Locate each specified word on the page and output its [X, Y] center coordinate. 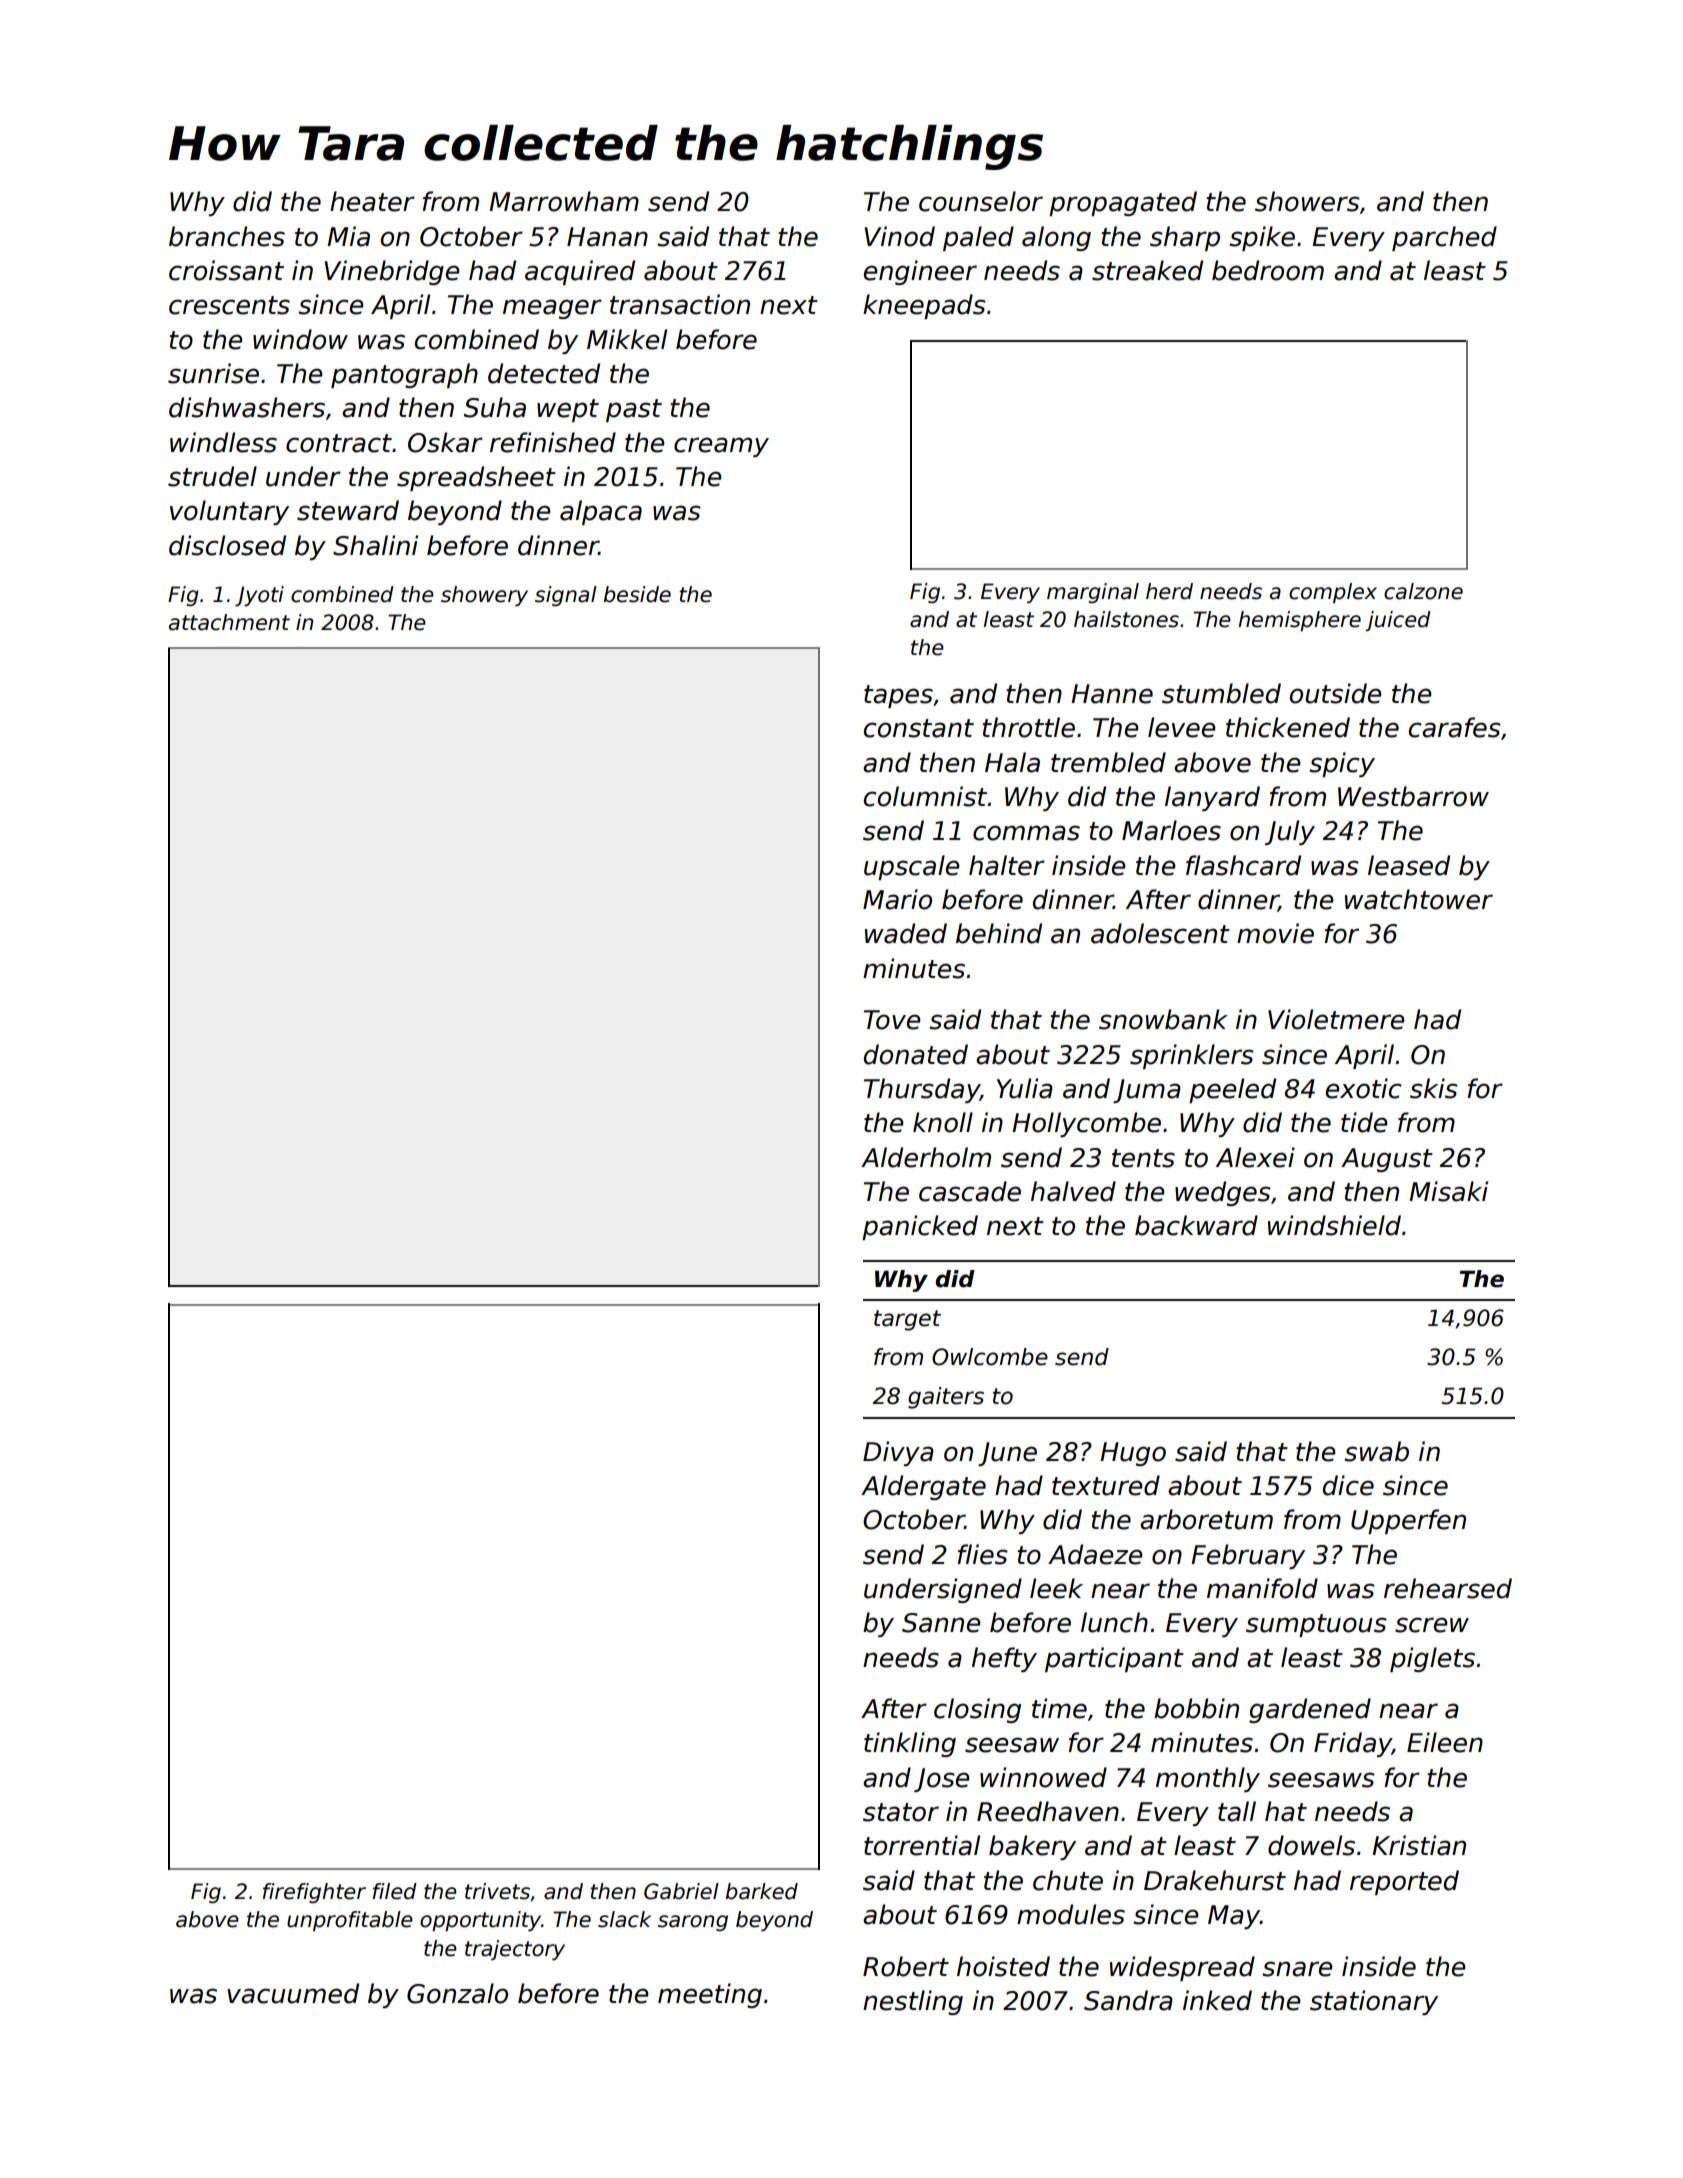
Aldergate [923, 1487]
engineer [920, 272]
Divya [898, 1453]
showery [484, 596]
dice [1348, 1485]
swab [1376, 1451]
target [907, 1320]
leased [1409, 865]
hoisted [1003, 1966]
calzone [1423, 591]
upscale [911, 867]
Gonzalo [457, 1993]
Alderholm [926, 1157]
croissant [226, 270]
